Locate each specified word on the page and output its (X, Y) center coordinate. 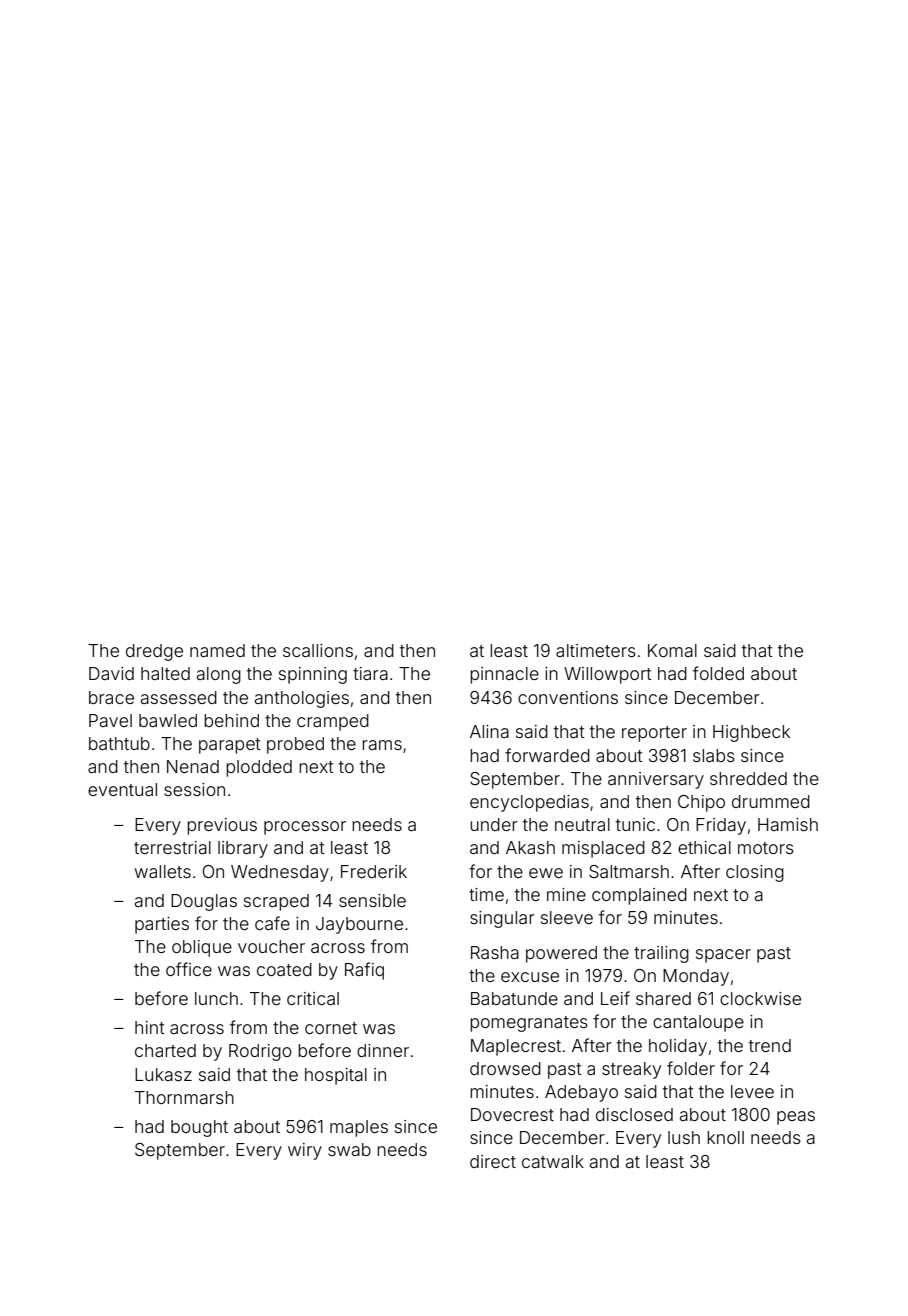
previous (222, 826)
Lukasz (163, 1074)
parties (162, 925)
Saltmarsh (629, 871)
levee (752, 1091)
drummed (771, 801)
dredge (154, 652)
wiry (305, 1151)
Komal (672, 650)
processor (305, 828)
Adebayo (581, 1093)
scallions (318, 650)
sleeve (567, 917)
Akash (530, 847)
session (194, 789)
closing (755, 873)
